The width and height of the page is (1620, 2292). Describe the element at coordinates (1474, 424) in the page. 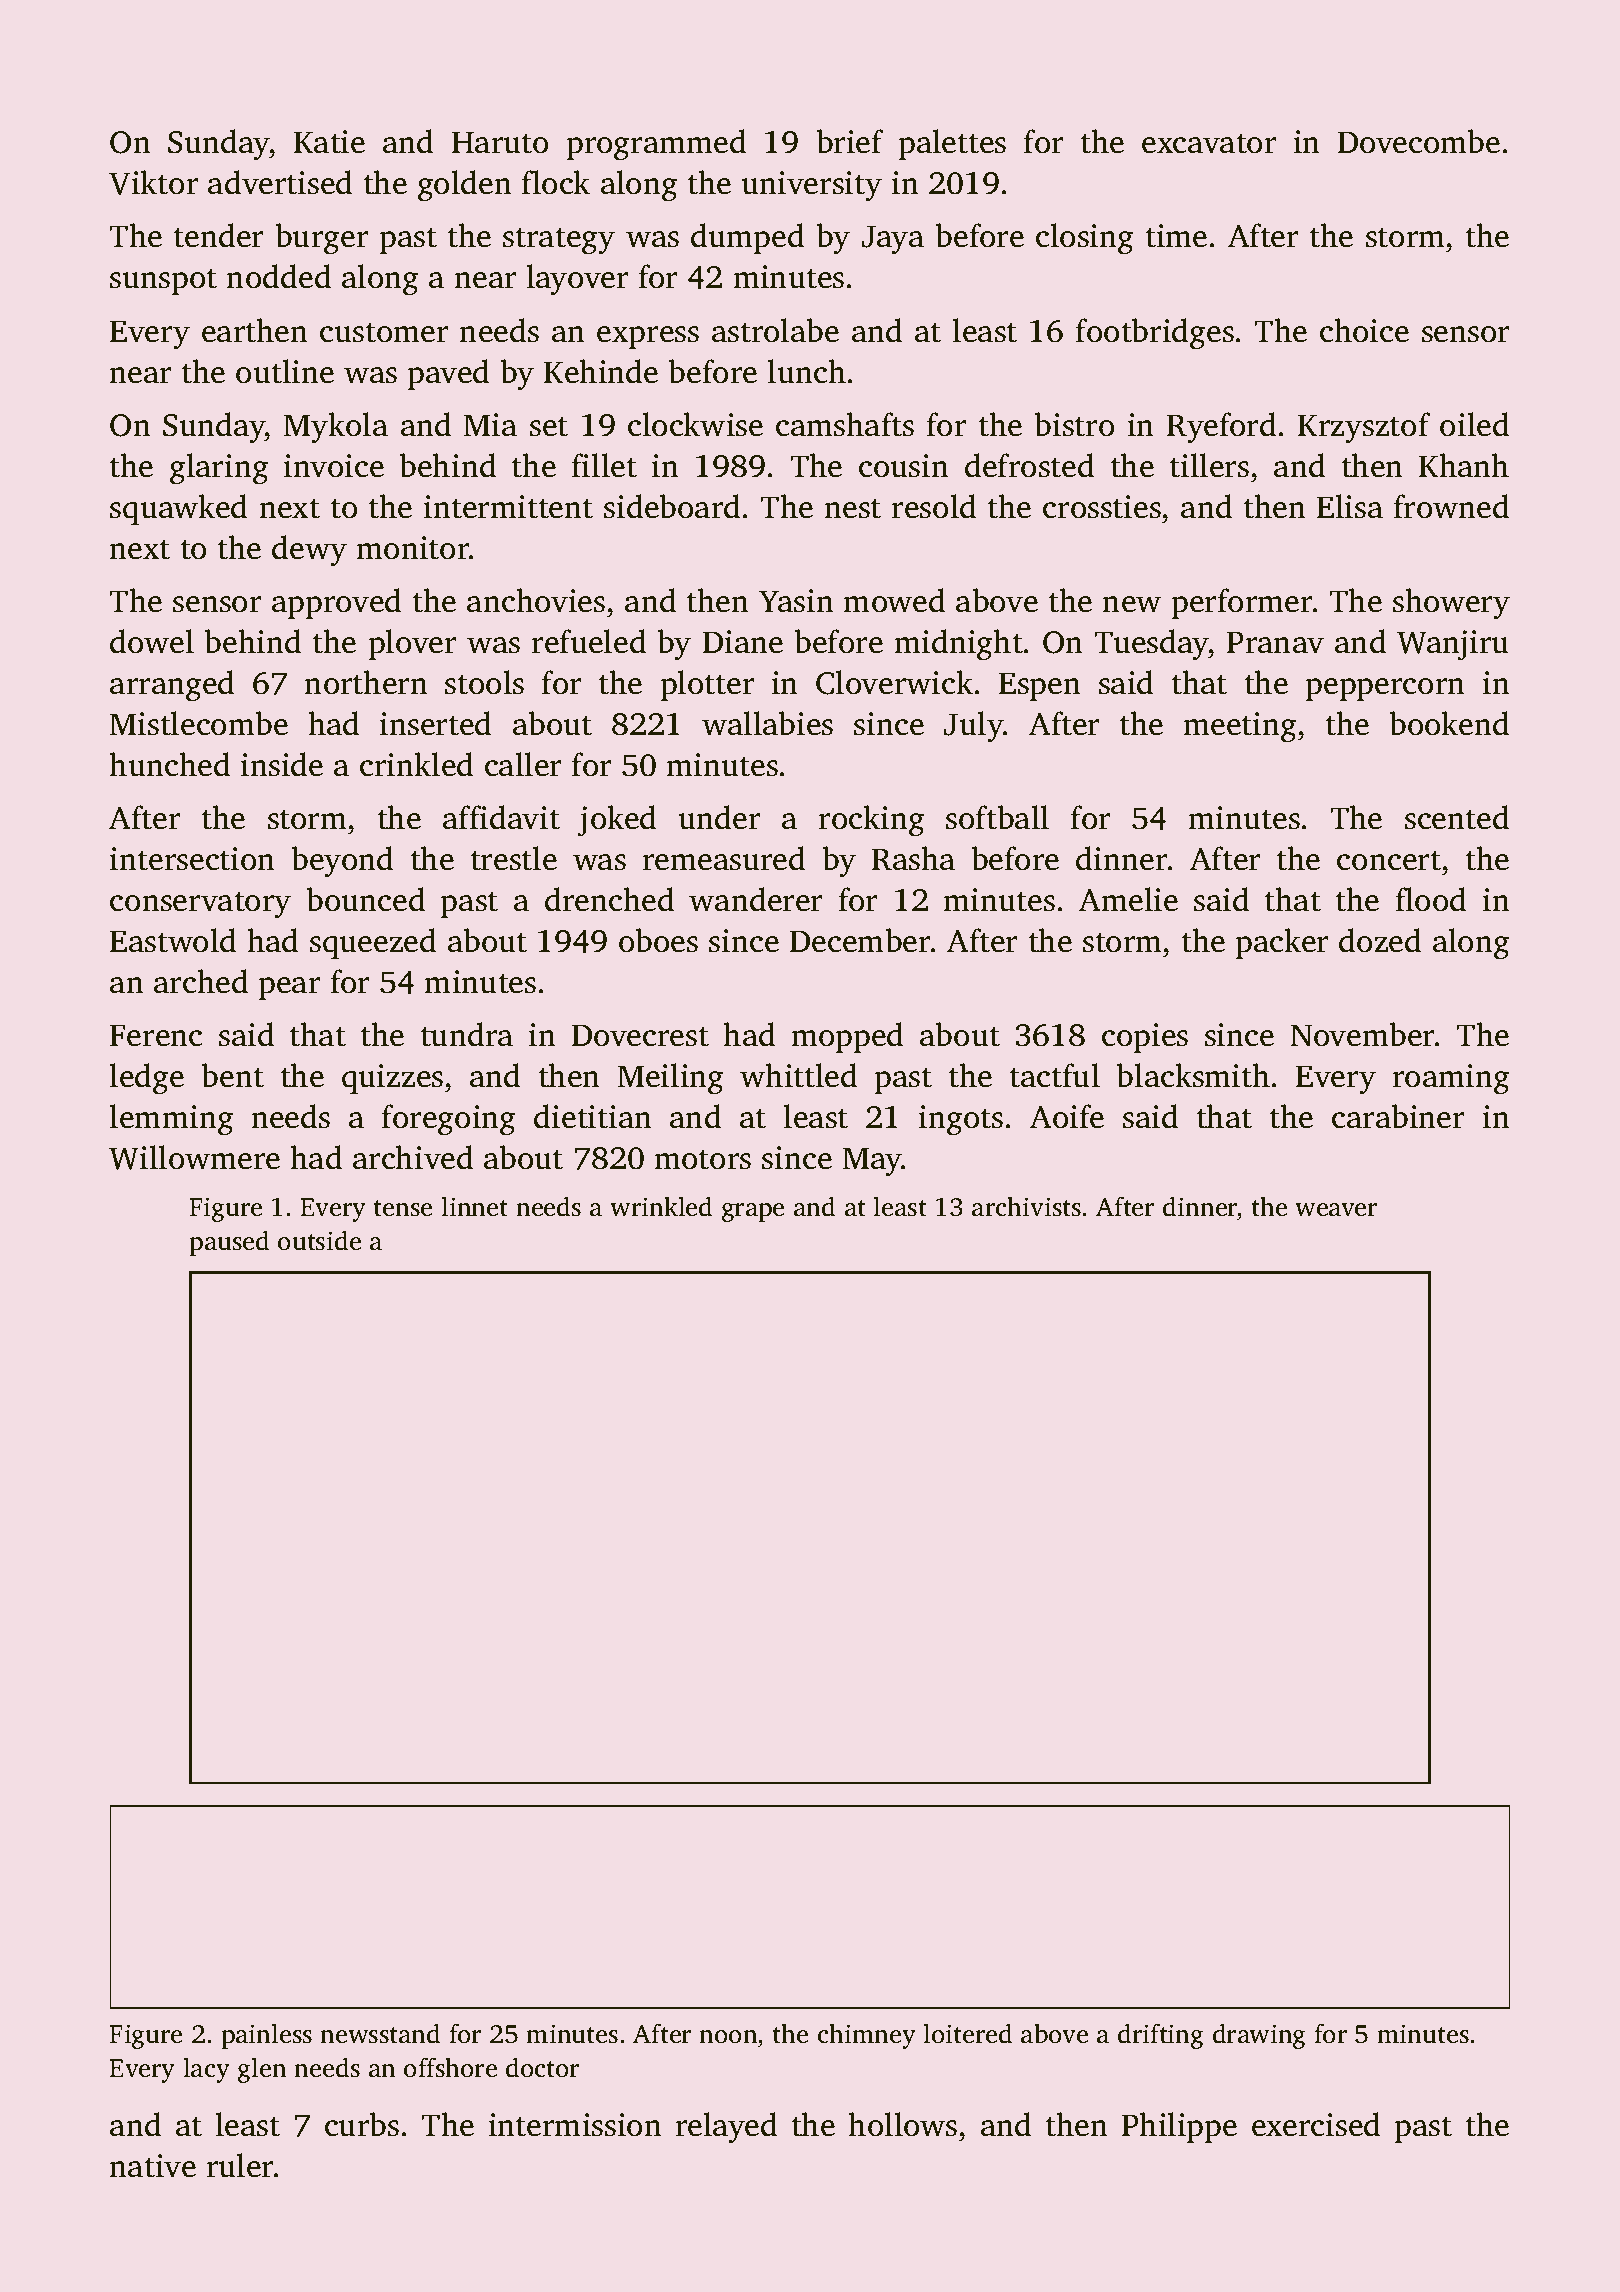

I see `oiled` at that location.
